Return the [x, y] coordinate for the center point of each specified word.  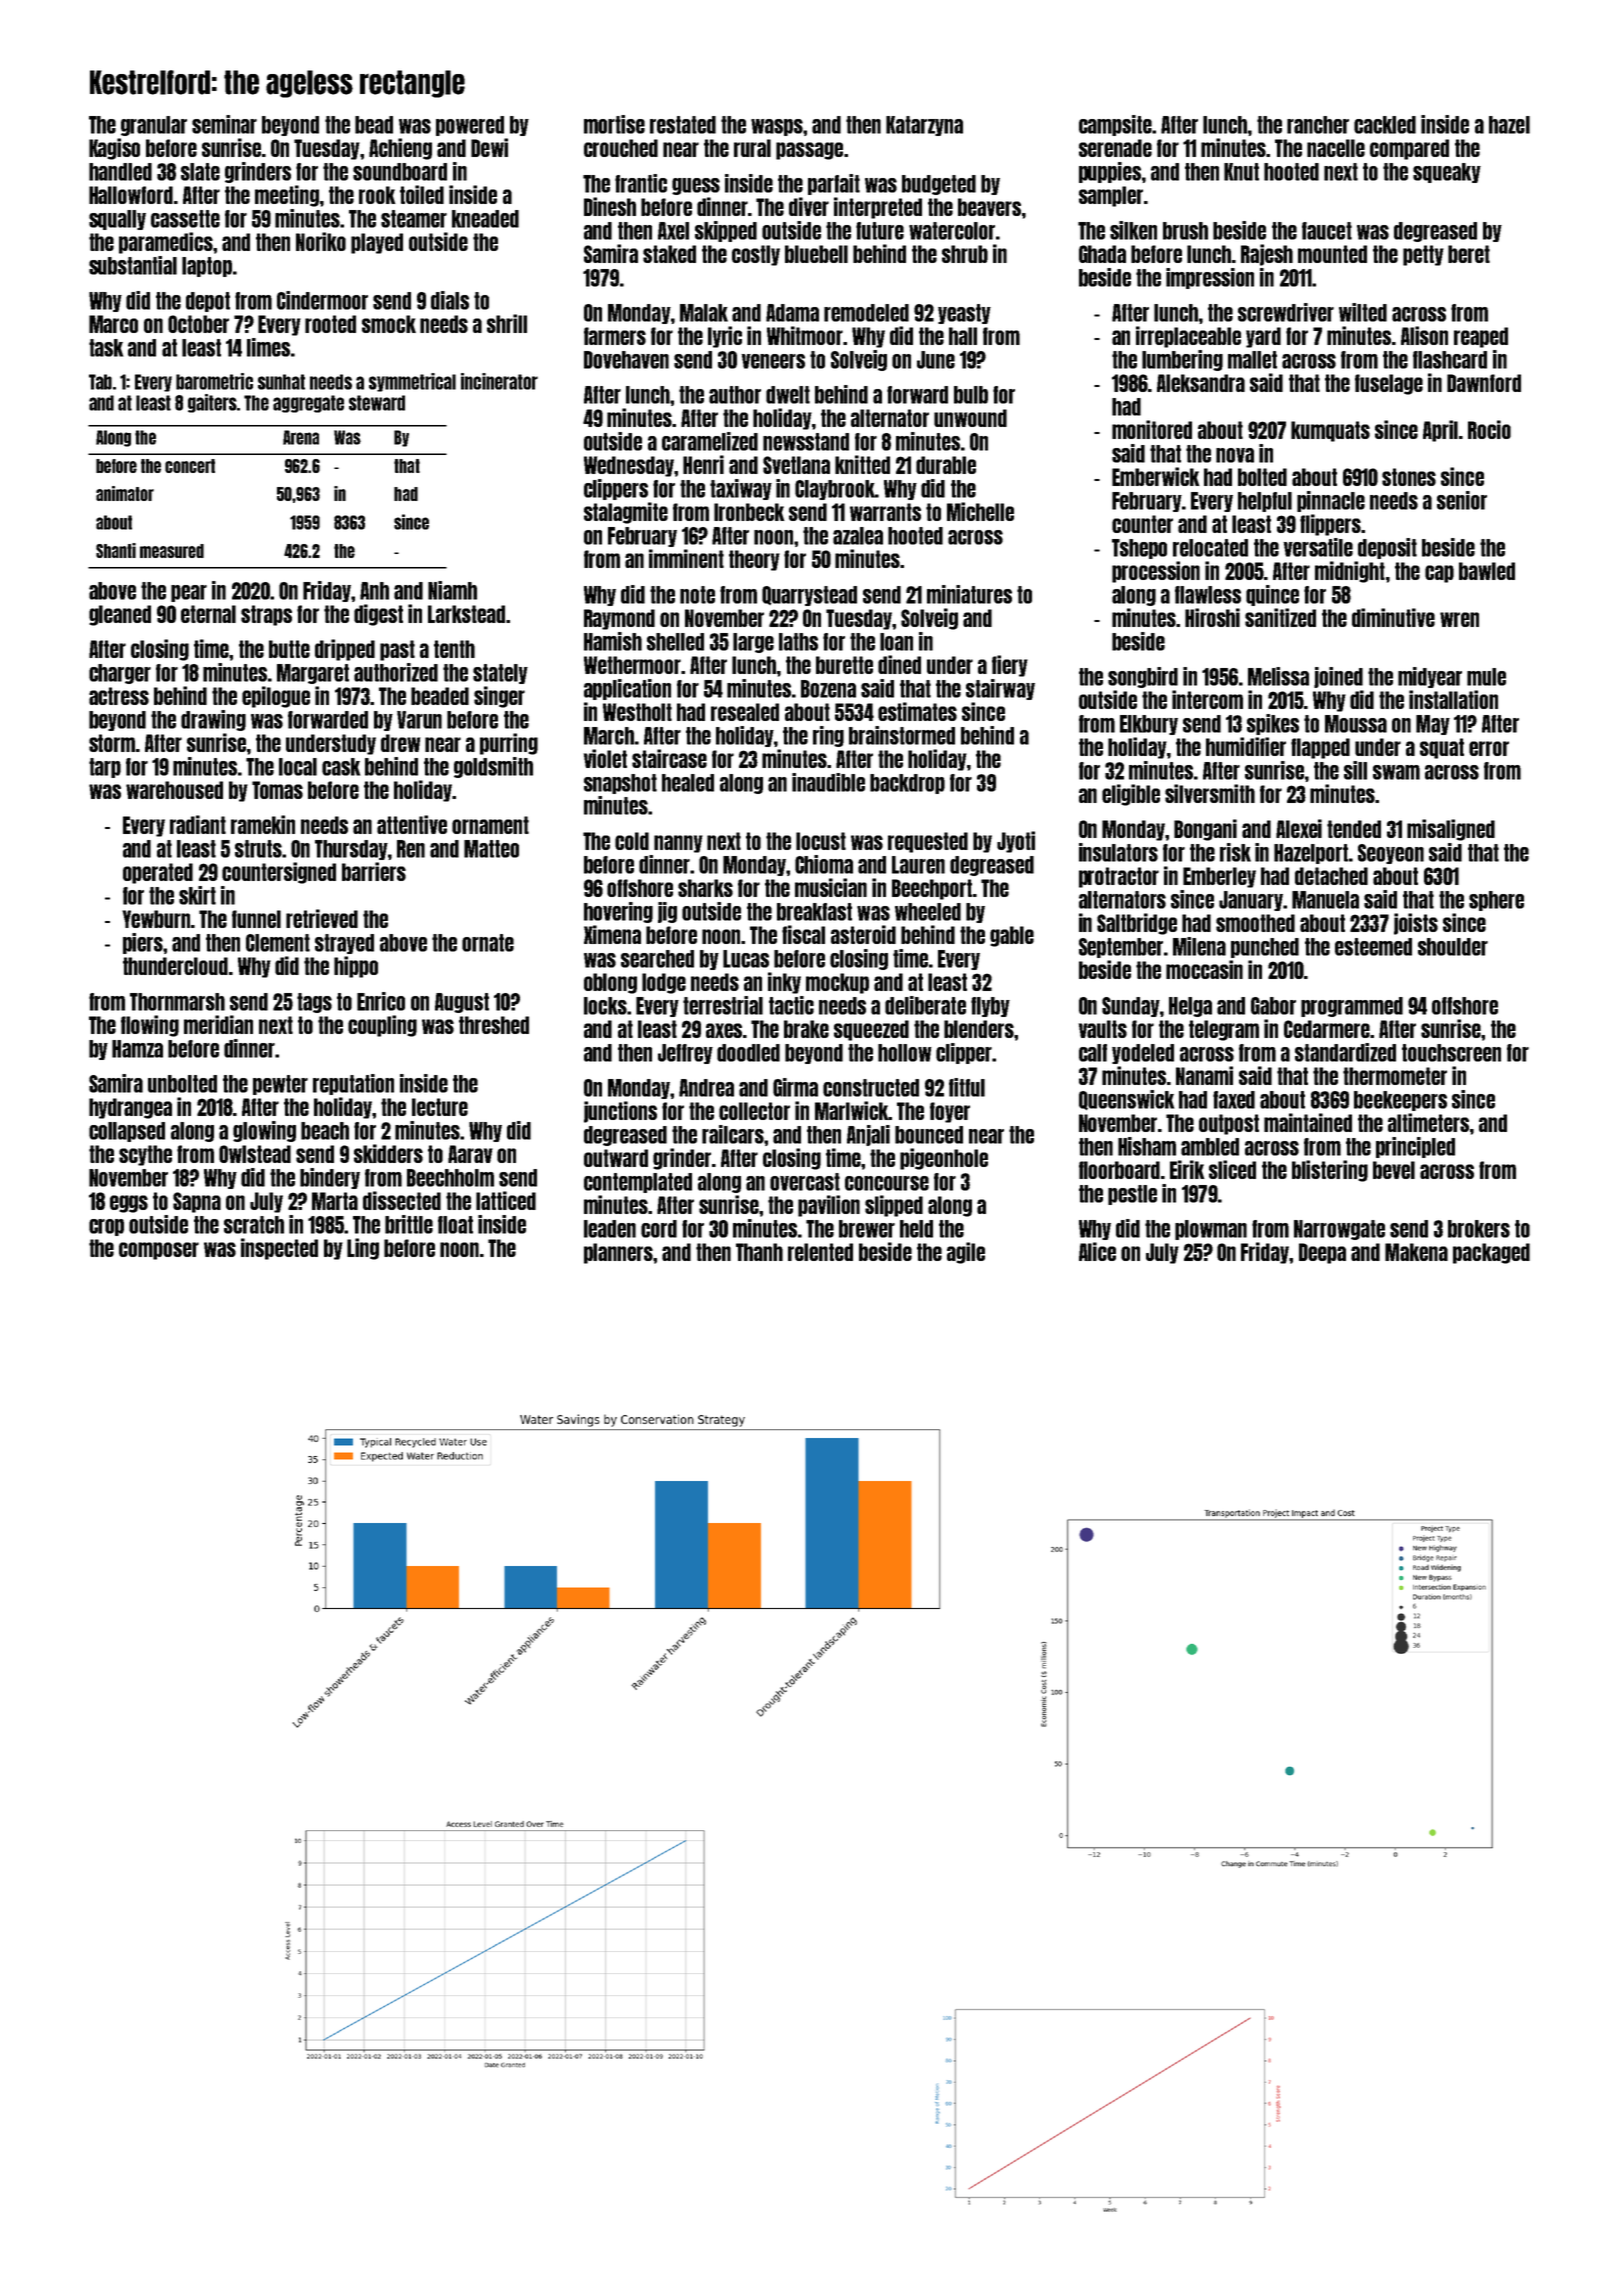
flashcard [1450, 360]
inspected [279, 1249]
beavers [989, 207]
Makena [1416, 1252]
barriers [374, 871]
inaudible [828, 782]
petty [1423, 255]
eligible [1131, 795]
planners [618, 1253]
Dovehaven [626, 360]
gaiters [212, 403]
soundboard [400, 172]
